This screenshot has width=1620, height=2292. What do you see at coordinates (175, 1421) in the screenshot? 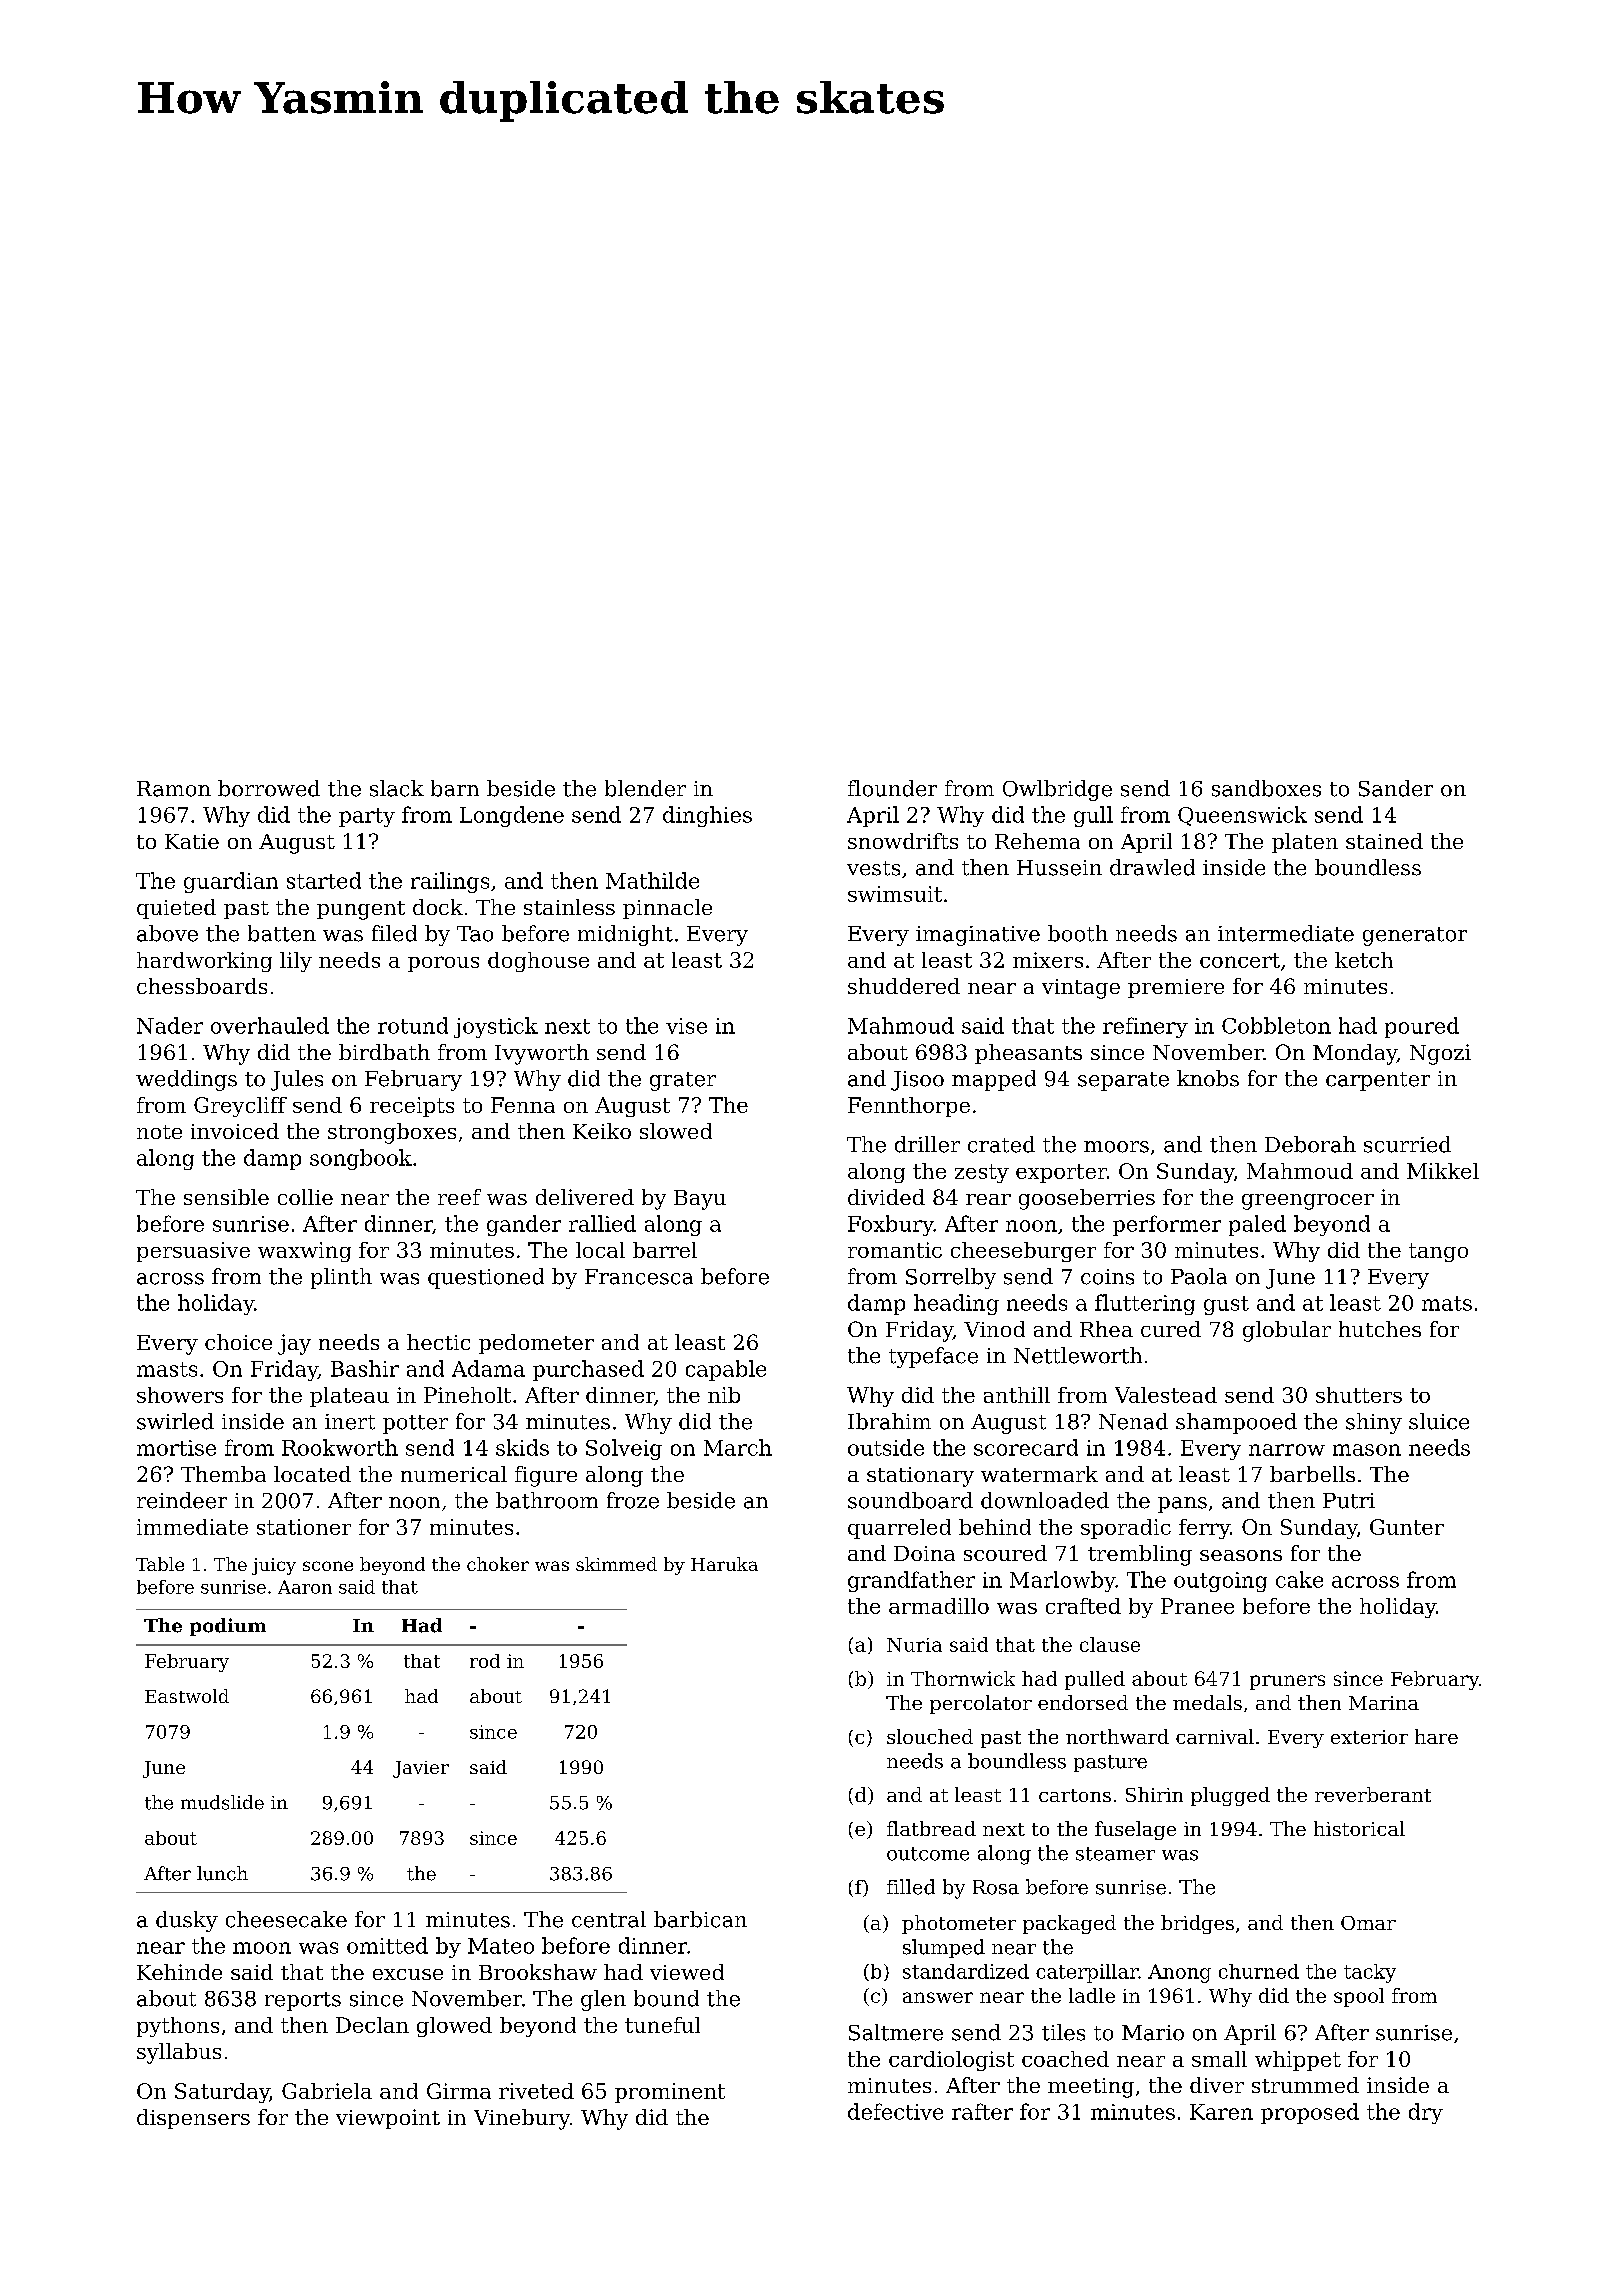
I see `swirled` at bounding box center [175, 1421].
